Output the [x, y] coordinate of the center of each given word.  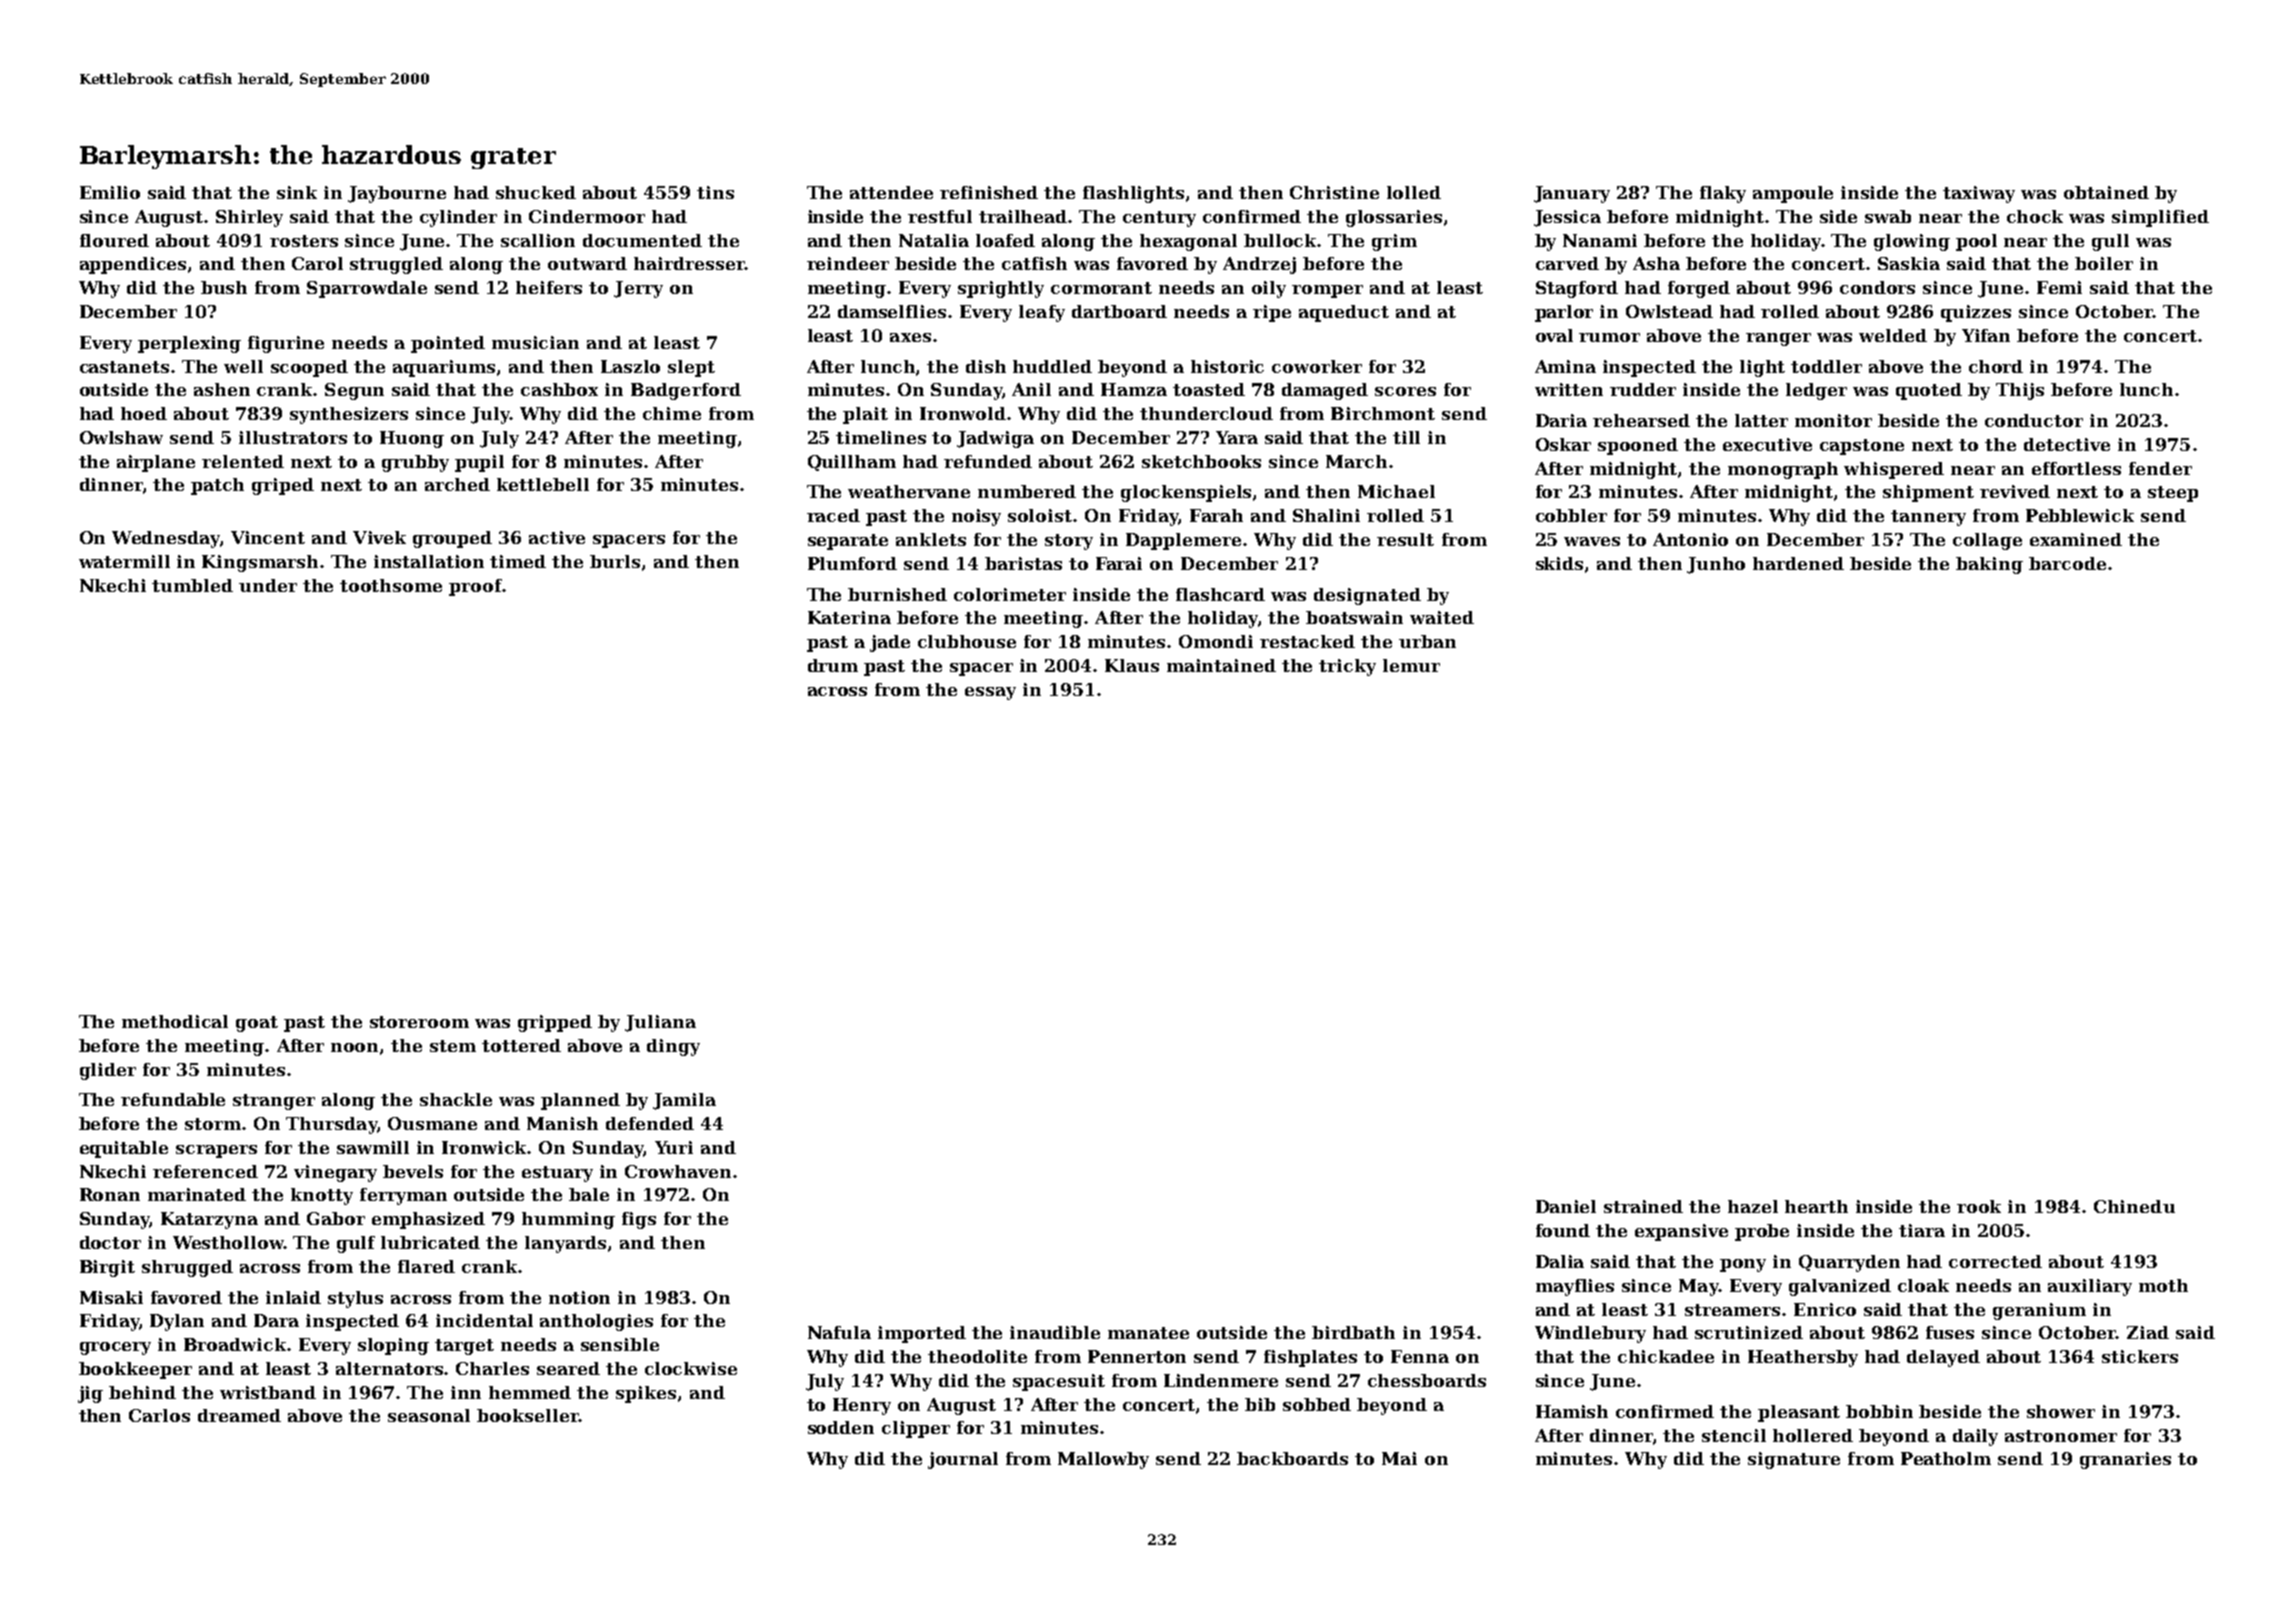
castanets [124, 367]
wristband [268, 1392]
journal [963, 1460]
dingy [673, 1047]
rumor [1609, 337]
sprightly [1001, 289]
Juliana [660, 1023]
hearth [1816, 1206]
